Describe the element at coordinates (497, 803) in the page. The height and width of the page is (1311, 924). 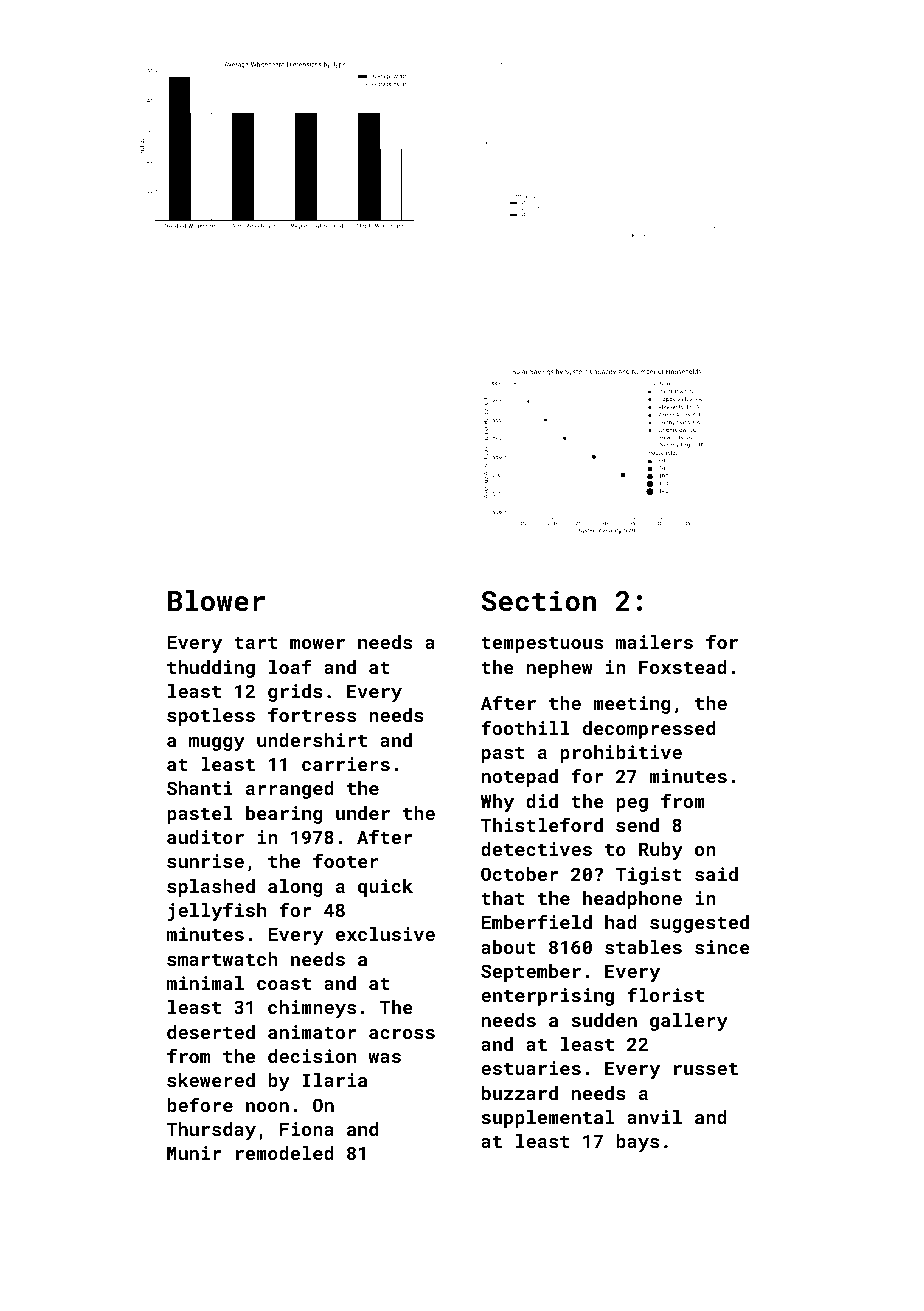
I see `Why` at that location.
